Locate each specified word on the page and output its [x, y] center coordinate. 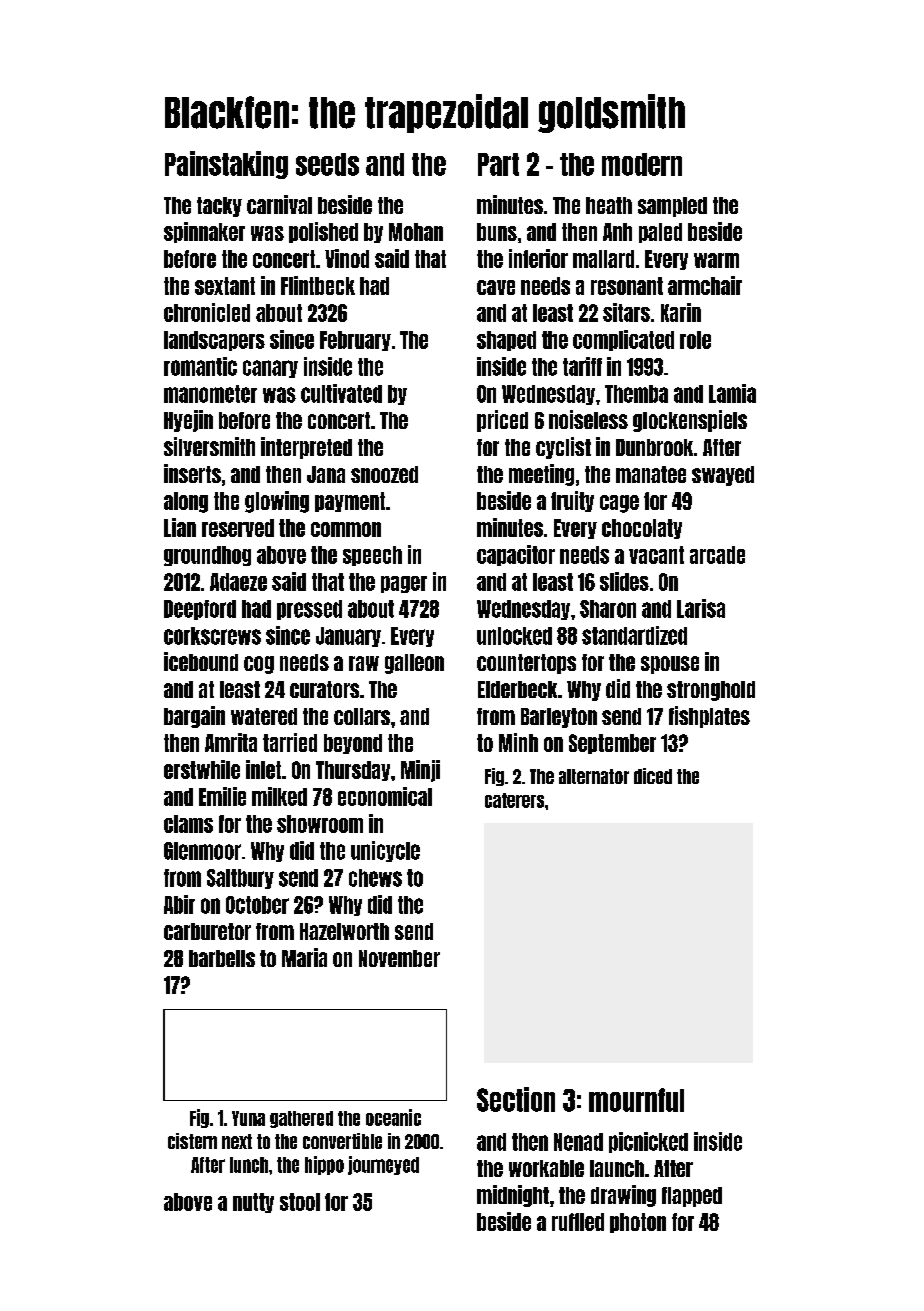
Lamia [732, 393]
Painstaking [226, 165]
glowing [277, 502]
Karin [681, 312]
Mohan [416, 232]
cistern [192, 1141]
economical [385, 796]
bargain [194, 717]
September [612, 744]
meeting [541, 475]
